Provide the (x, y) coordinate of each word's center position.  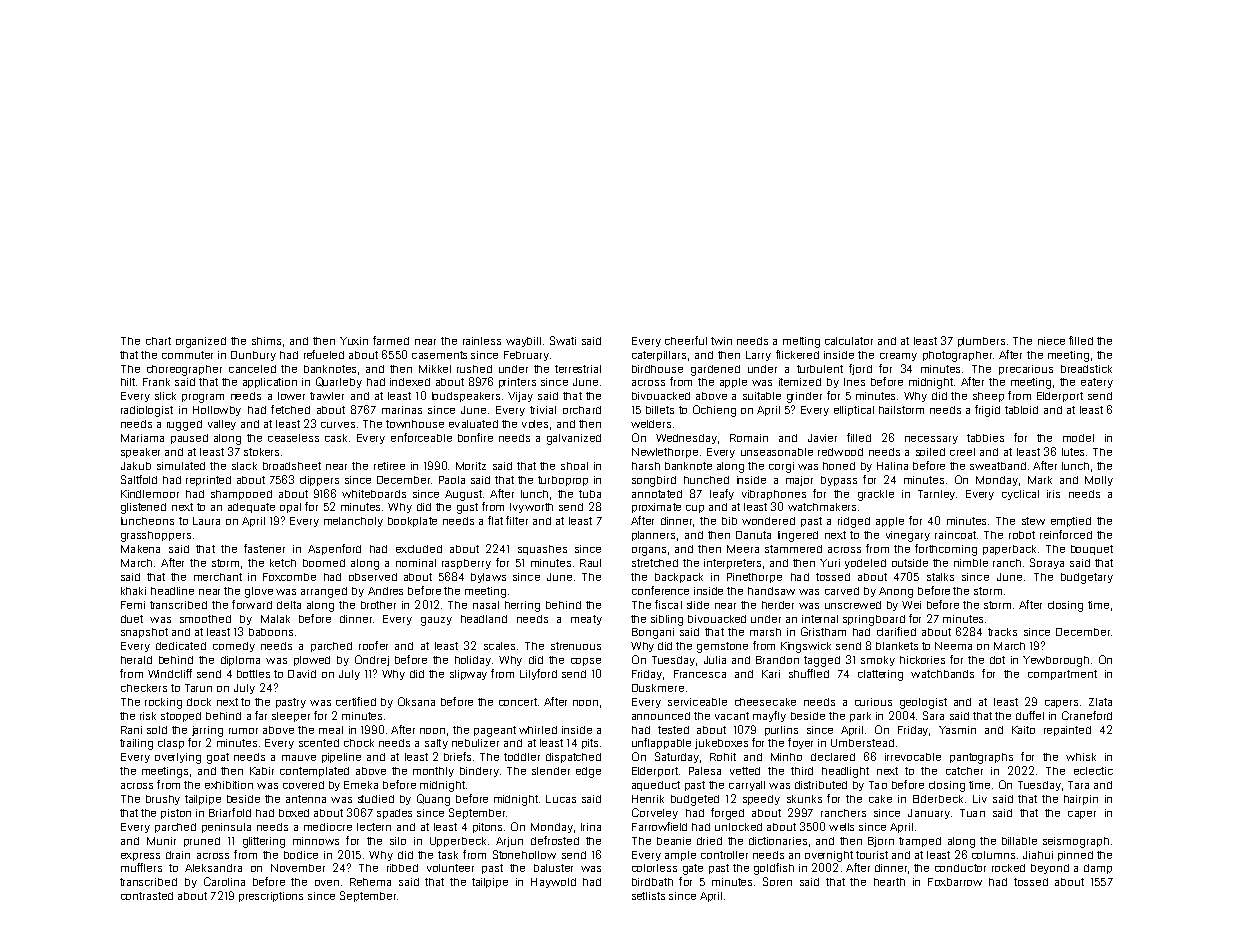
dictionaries (778, 841)
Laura (206, 521)
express (140, 857)
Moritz (471, 466)
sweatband (998, 466)
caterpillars (659, 356)
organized (201, 342)
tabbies (985, 438)
